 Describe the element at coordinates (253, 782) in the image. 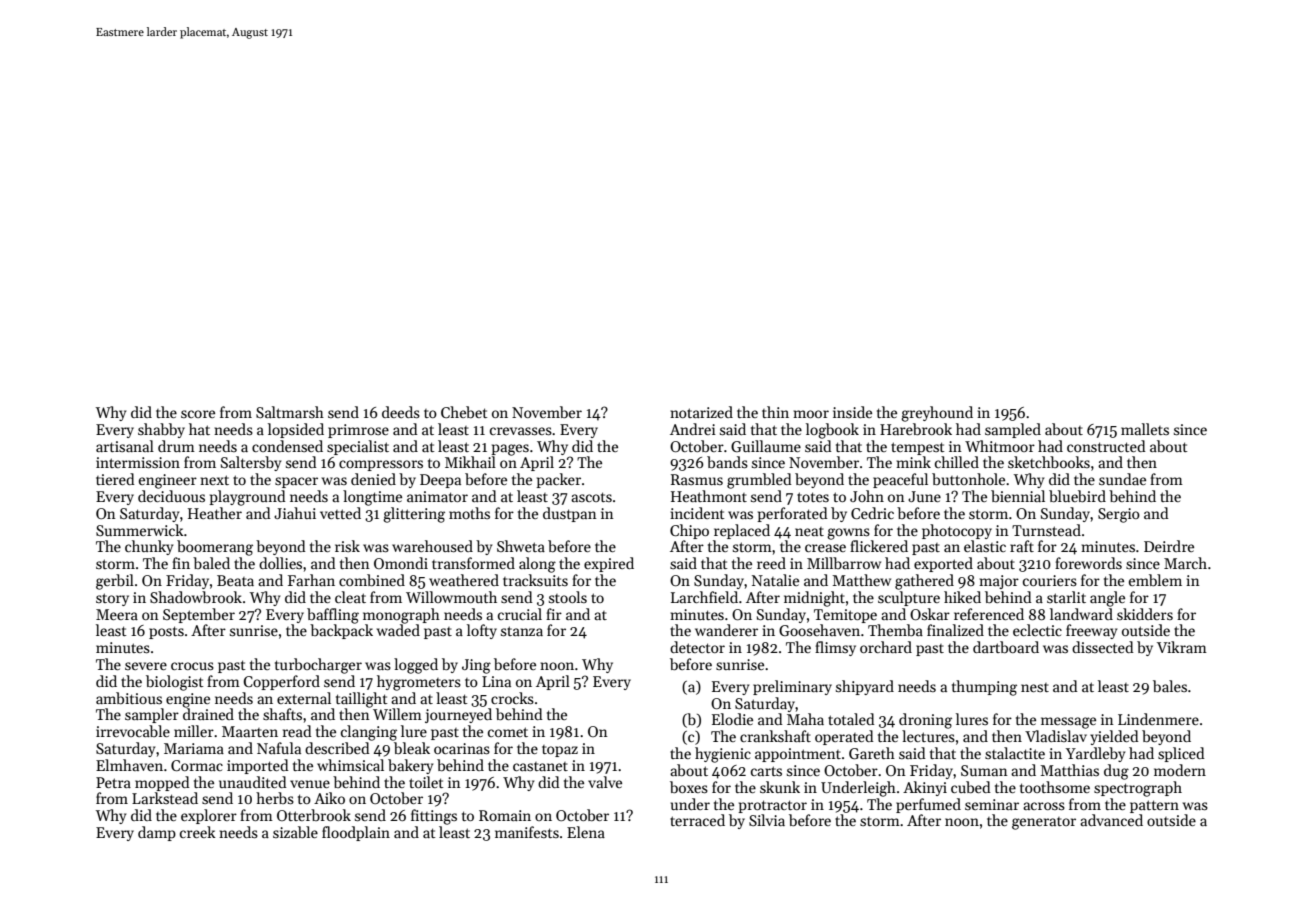

I see `unaudited` at that location.
